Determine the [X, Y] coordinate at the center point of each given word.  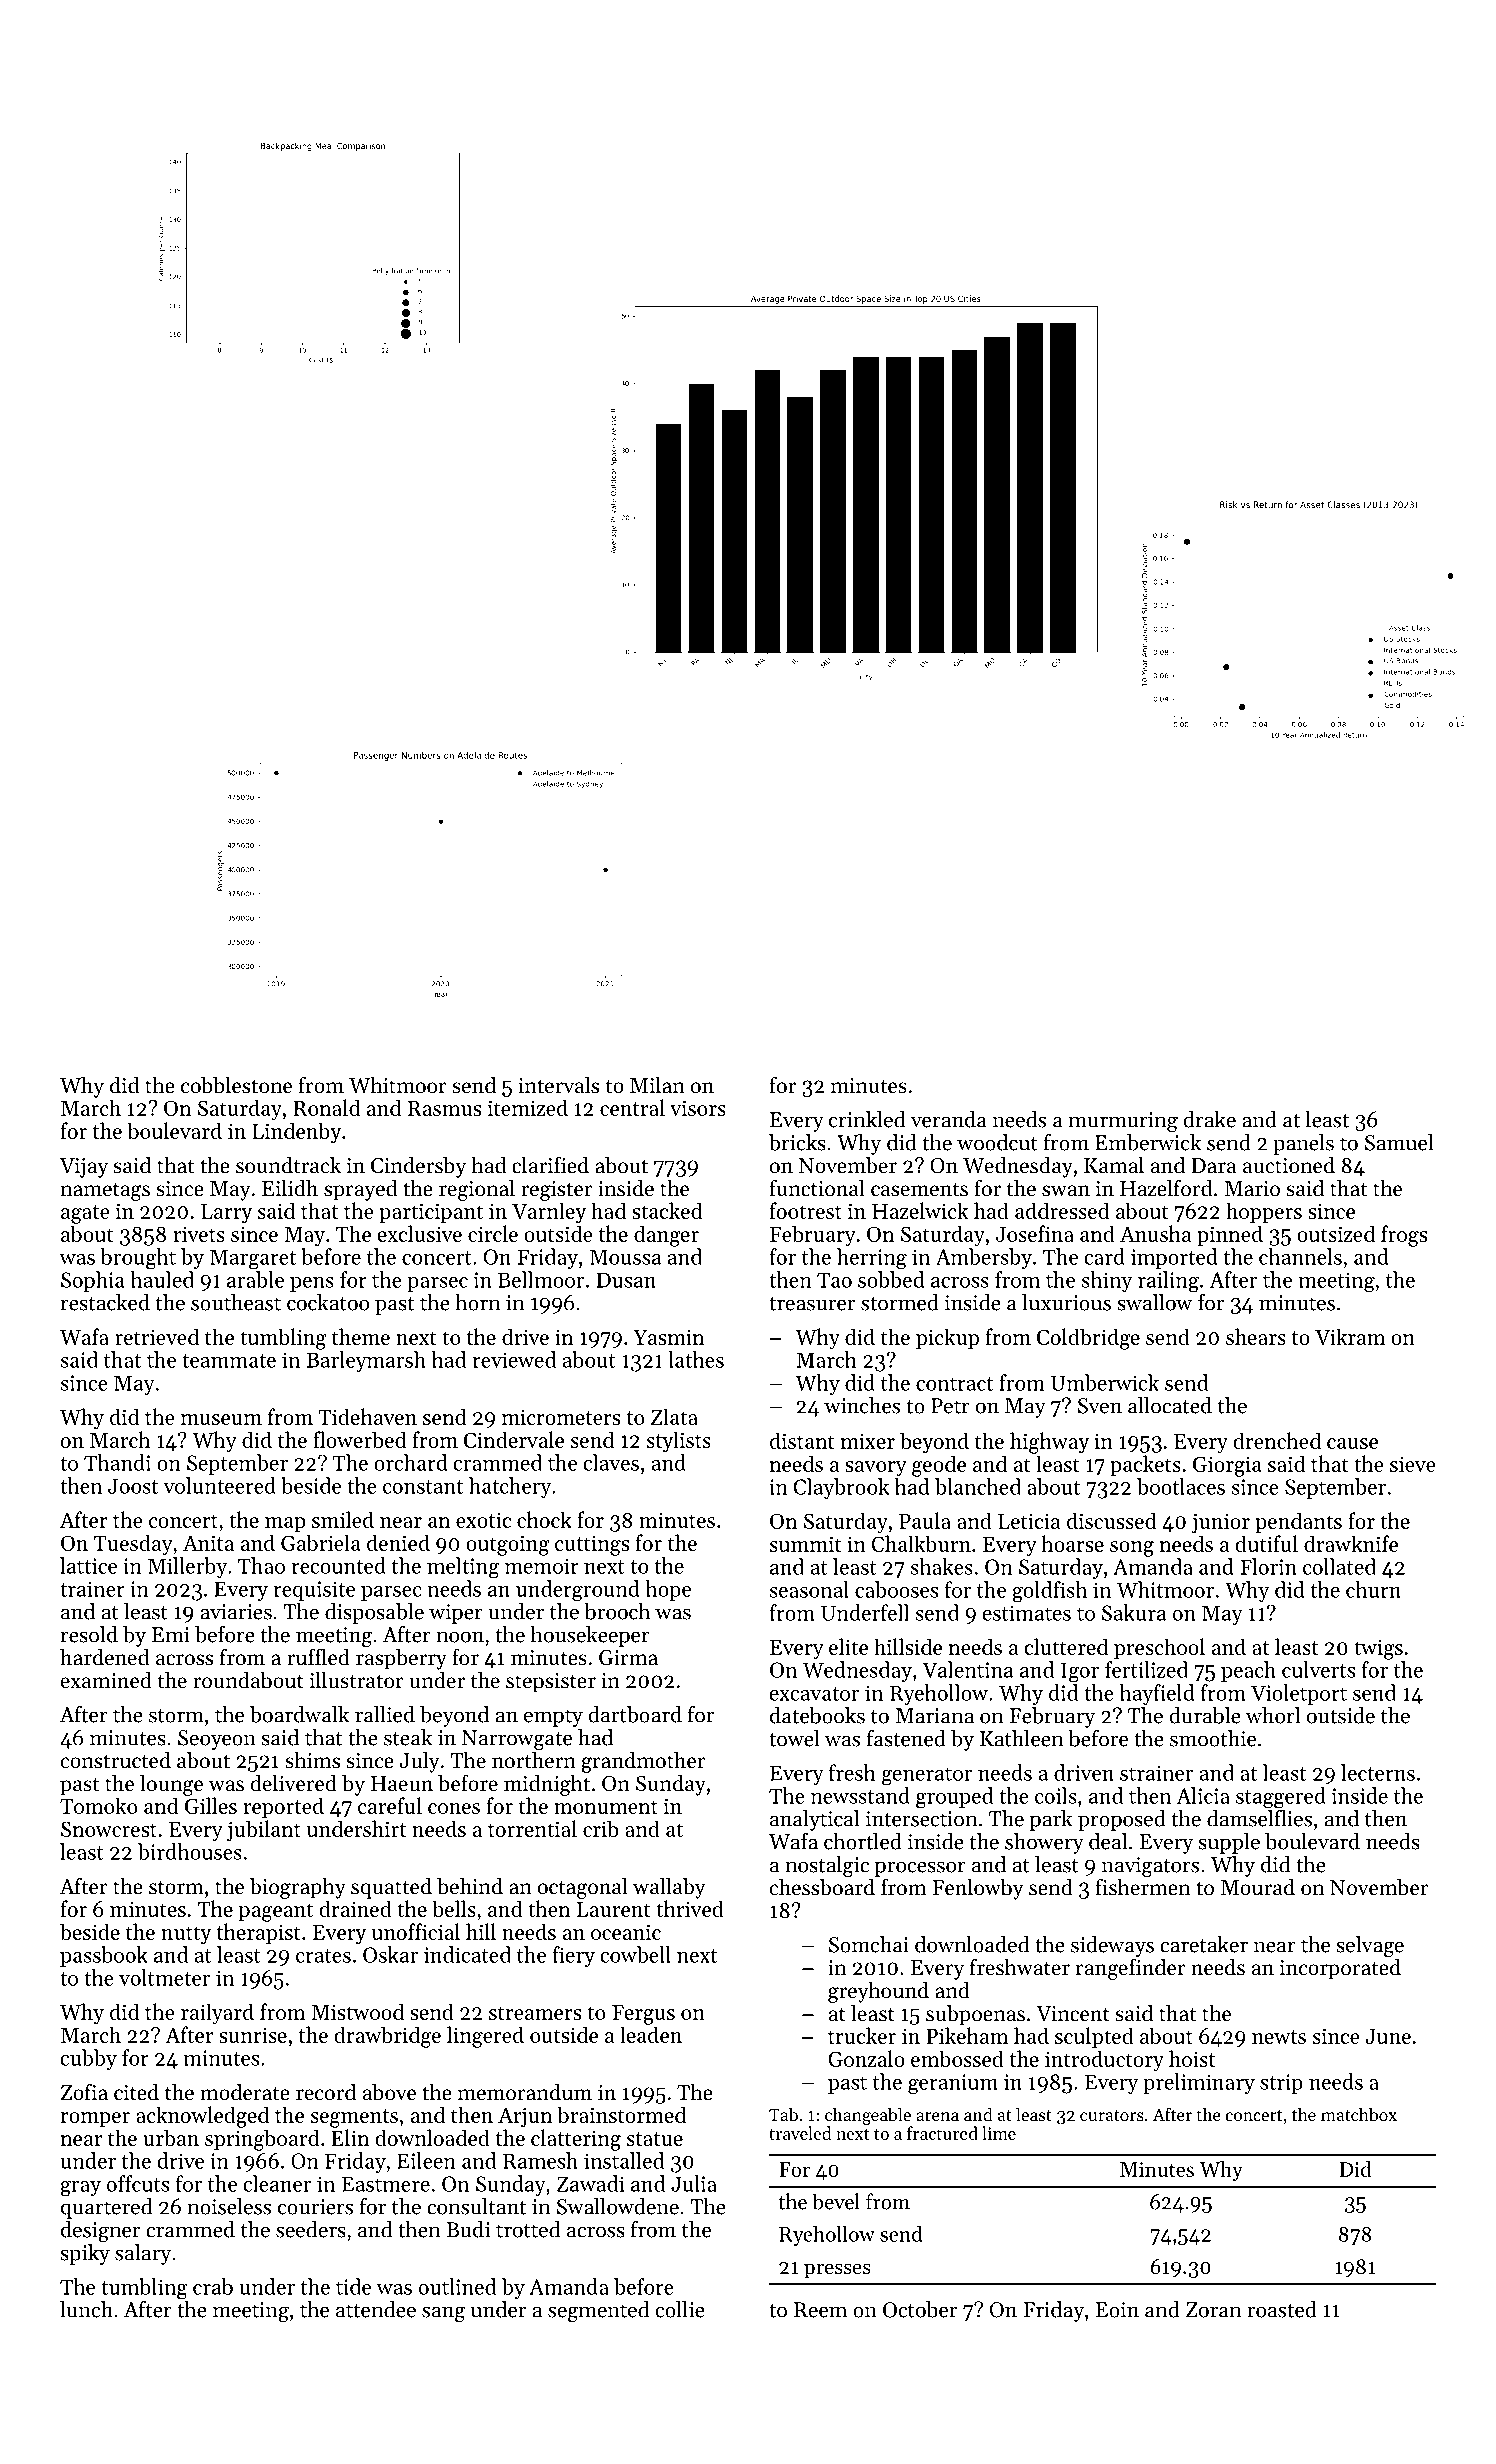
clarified [550, 1165]
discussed [1112, 1520]
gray [80, 2189]
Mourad [1258, 1887]
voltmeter [164, 1977]
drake [1209, 1119]
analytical [814, 1820]
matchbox [1359, 2114]
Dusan [626, 1280]
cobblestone [236, 1085]
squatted [391, 1888]
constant [423, 1487]
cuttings [592, 1545]
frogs [1404, 1236]
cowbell [635, 1954]
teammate [229, 1361]
